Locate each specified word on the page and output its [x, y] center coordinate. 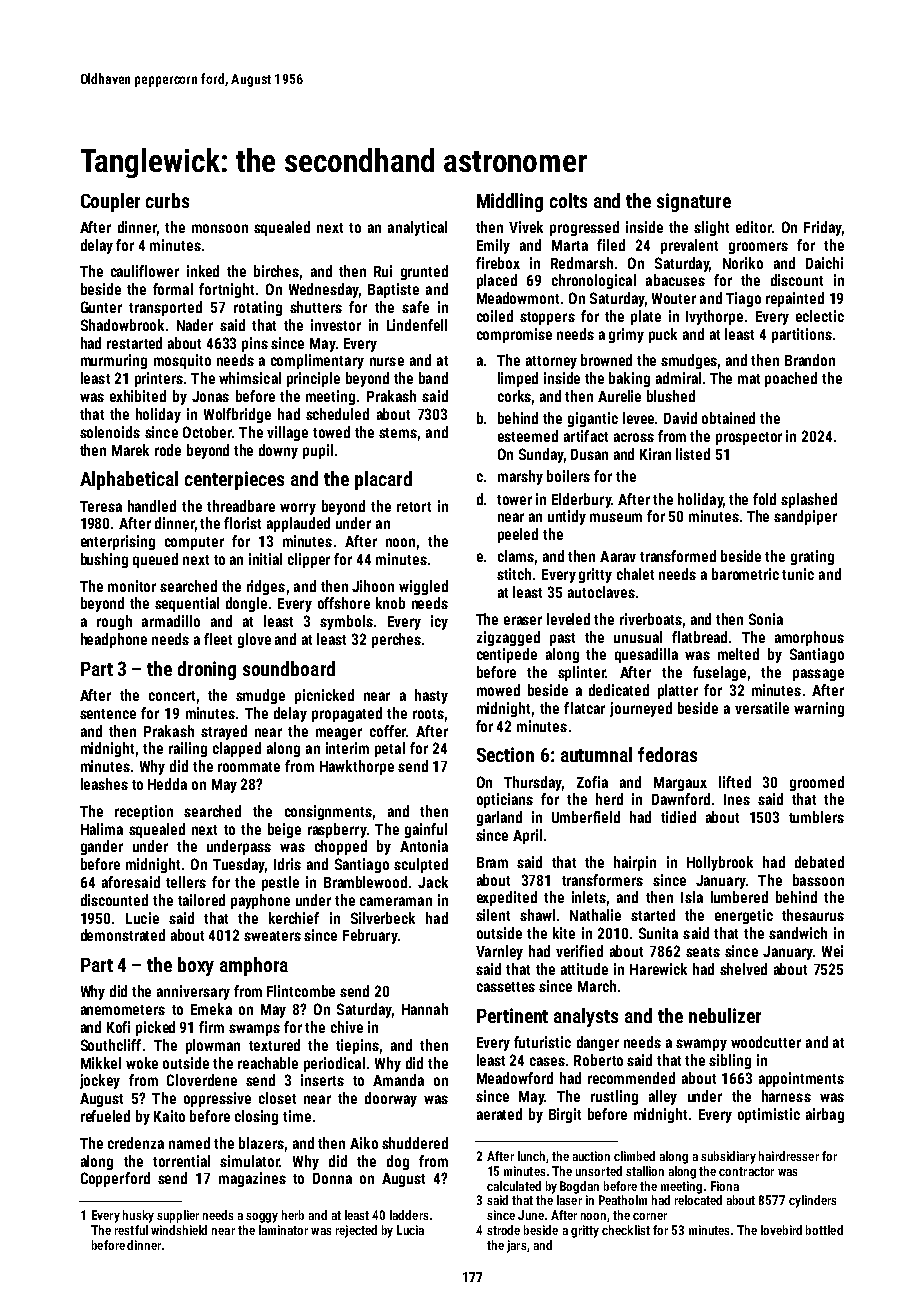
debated [819, 862]
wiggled [423, 587]
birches [276, 271]
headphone [114, 640]
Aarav [618, 556]
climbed [634, 1156]
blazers [261, 1143]
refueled [105, 1116]
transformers [602, 880]
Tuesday [239, 865]
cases [547, 1061]
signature [694, 202]
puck [663, 335]
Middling [510, 202]
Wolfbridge [237, 415]
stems [398, 433]
